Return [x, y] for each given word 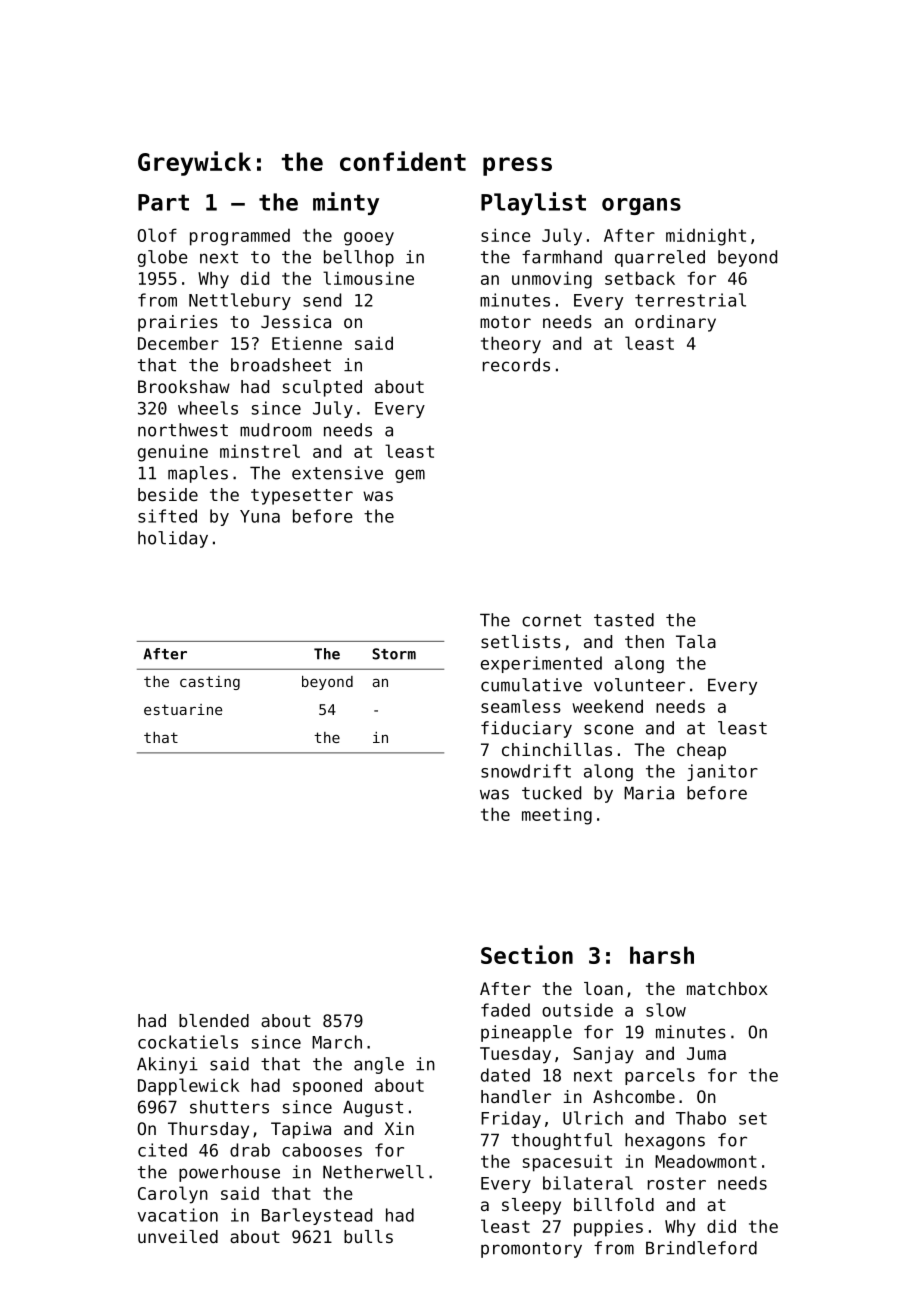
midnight [706, 237]
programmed [240, 237]
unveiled [178, 1236]
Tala [696, 641]
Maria [649, 793]
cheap [701, 751]
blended [214, 1020]
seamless [521, 706]
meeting [557, 816]
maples [198, 474]
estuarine [183, 709]
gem [410, 476]
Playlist [533, 203]
